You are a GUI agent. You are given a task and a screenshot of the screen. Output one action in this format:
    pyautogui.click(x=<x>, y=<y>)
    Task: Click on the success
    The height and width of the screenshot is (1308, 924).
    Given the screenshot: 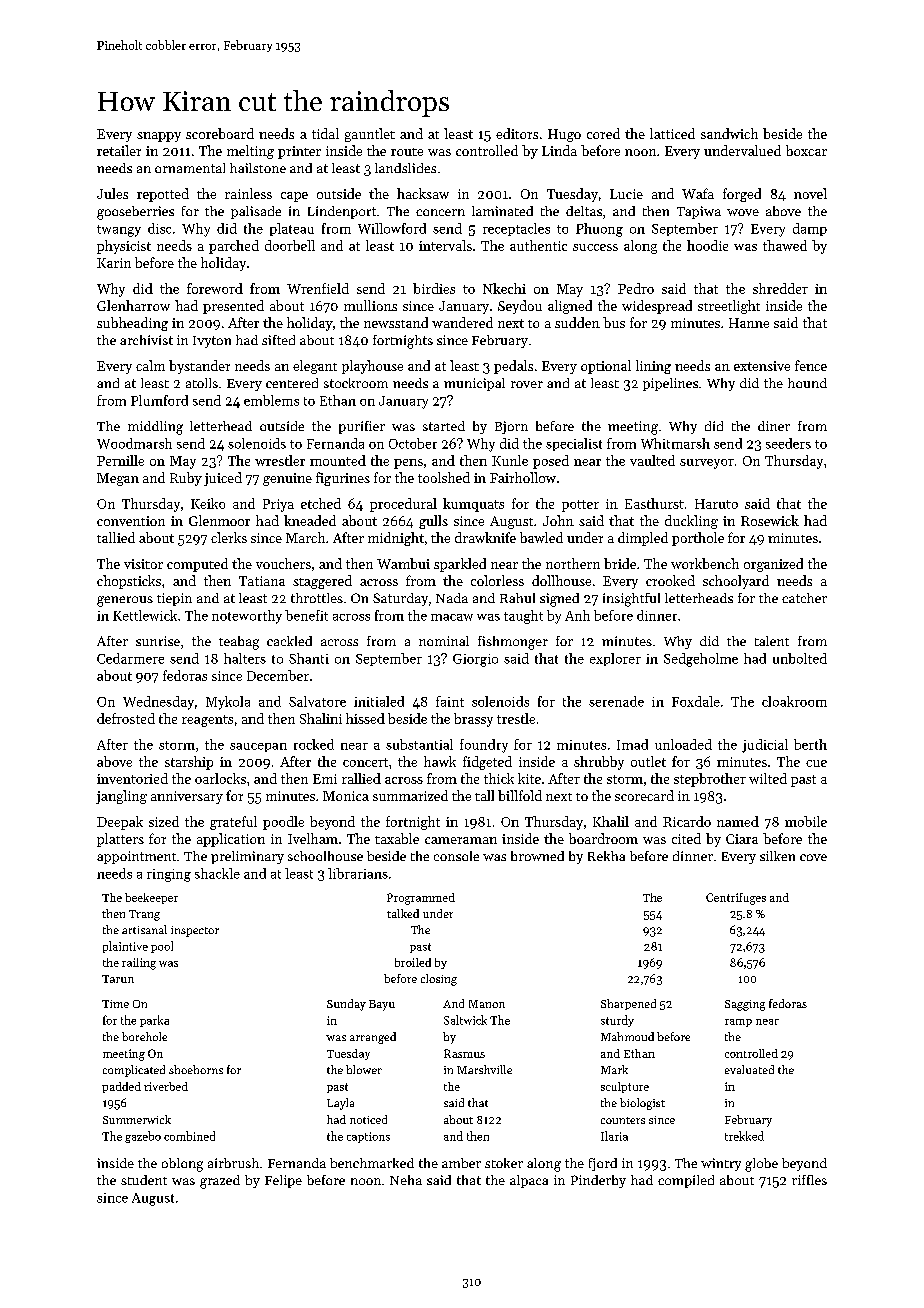 What is the action you would take?
    pyautogui.click(x=595, y=247)
